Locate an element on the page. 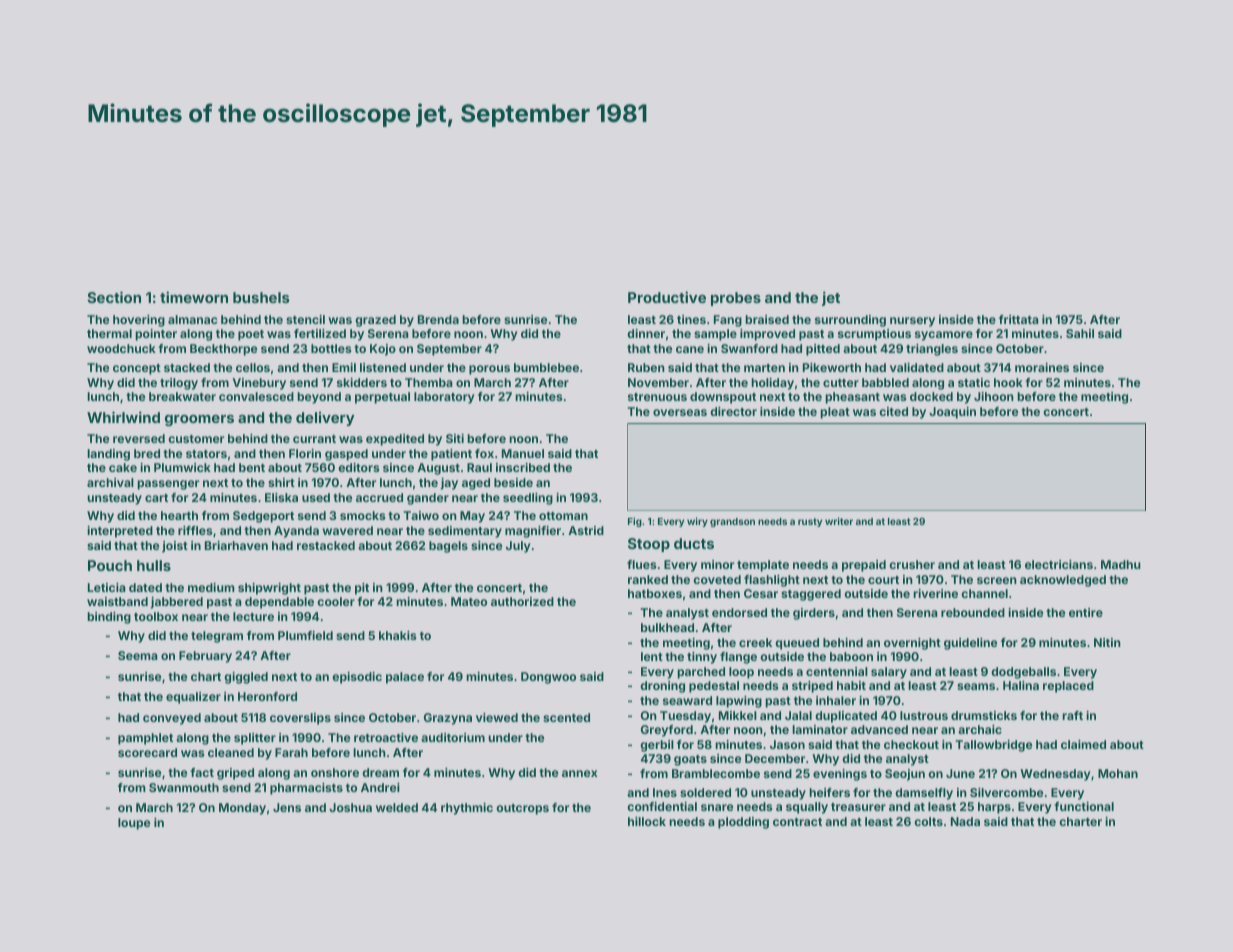  probes is located at coordinates (736, 299).
